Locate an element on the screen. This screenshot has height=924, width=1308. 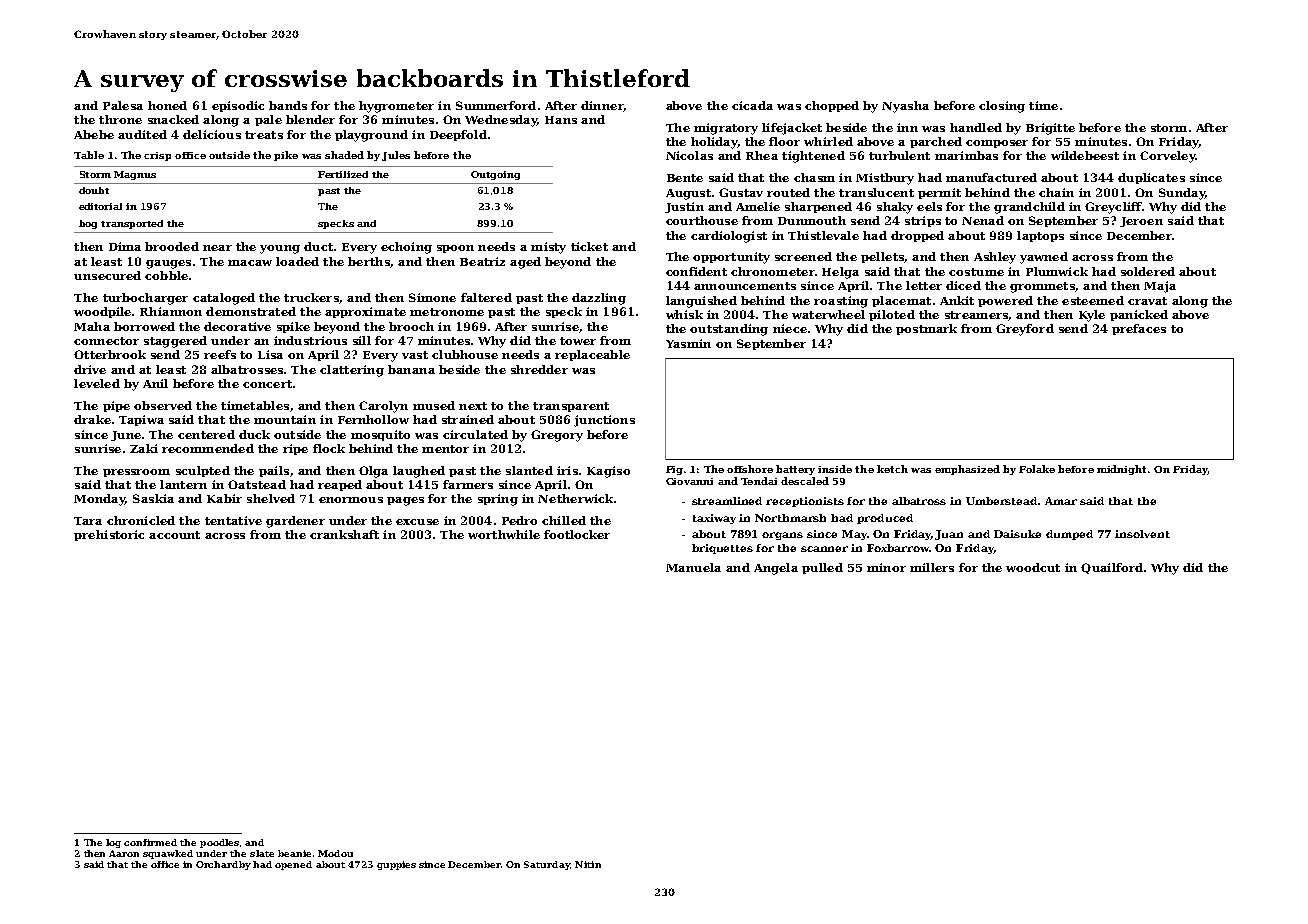
Orchardby is located at coordinates (223, 865).
